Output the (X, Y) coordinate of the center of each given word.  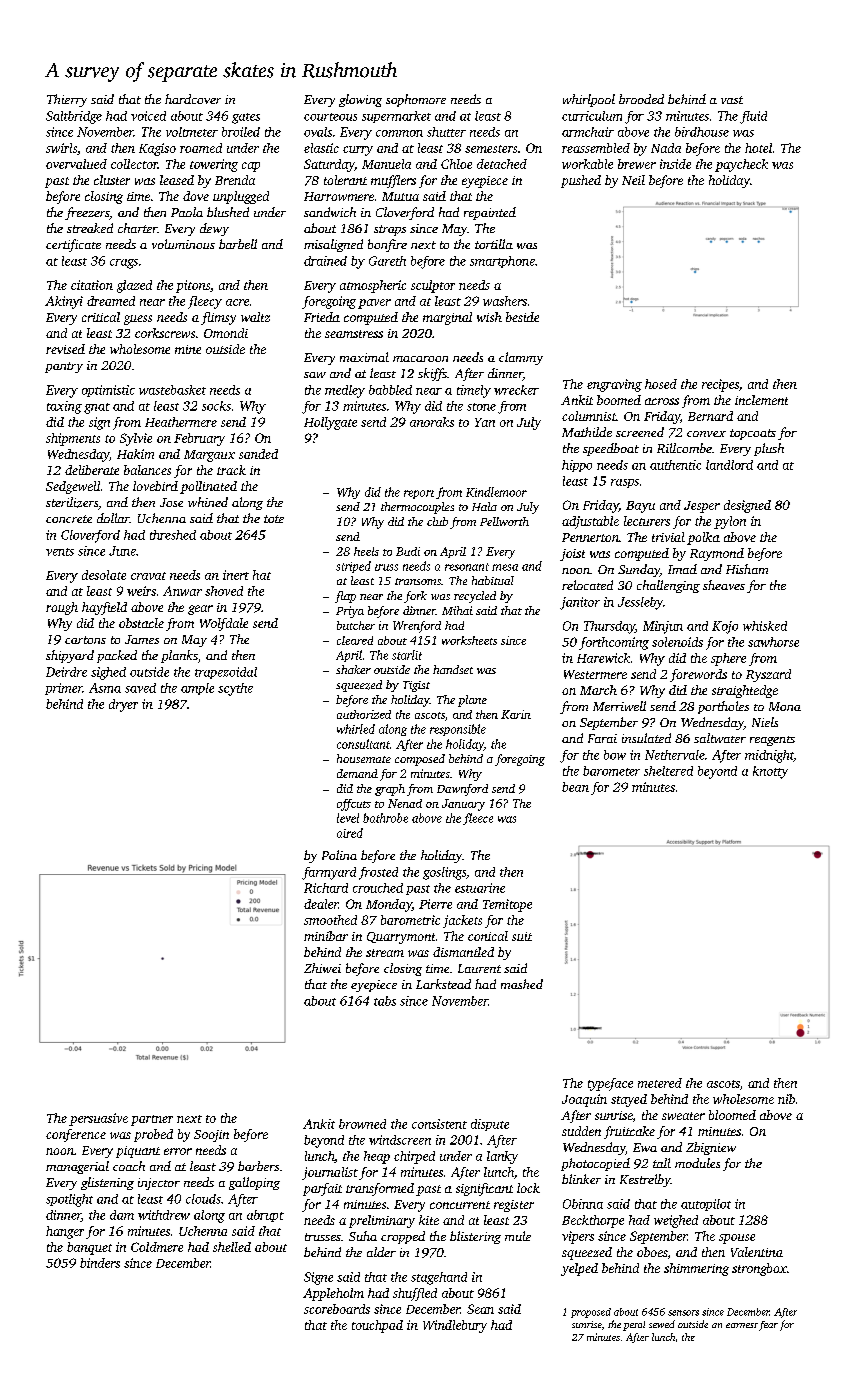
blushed (228, 212)
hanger (65, 1232)
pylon (730, 522)
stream (385, 953)
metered (660, 1083)
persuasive (98, 1119)
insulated (646, 738)
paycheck (741, 165)
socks (216, 406)
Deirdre (66, 672)
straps (390, 230)
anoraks (432, 422)
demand (357, 773)
